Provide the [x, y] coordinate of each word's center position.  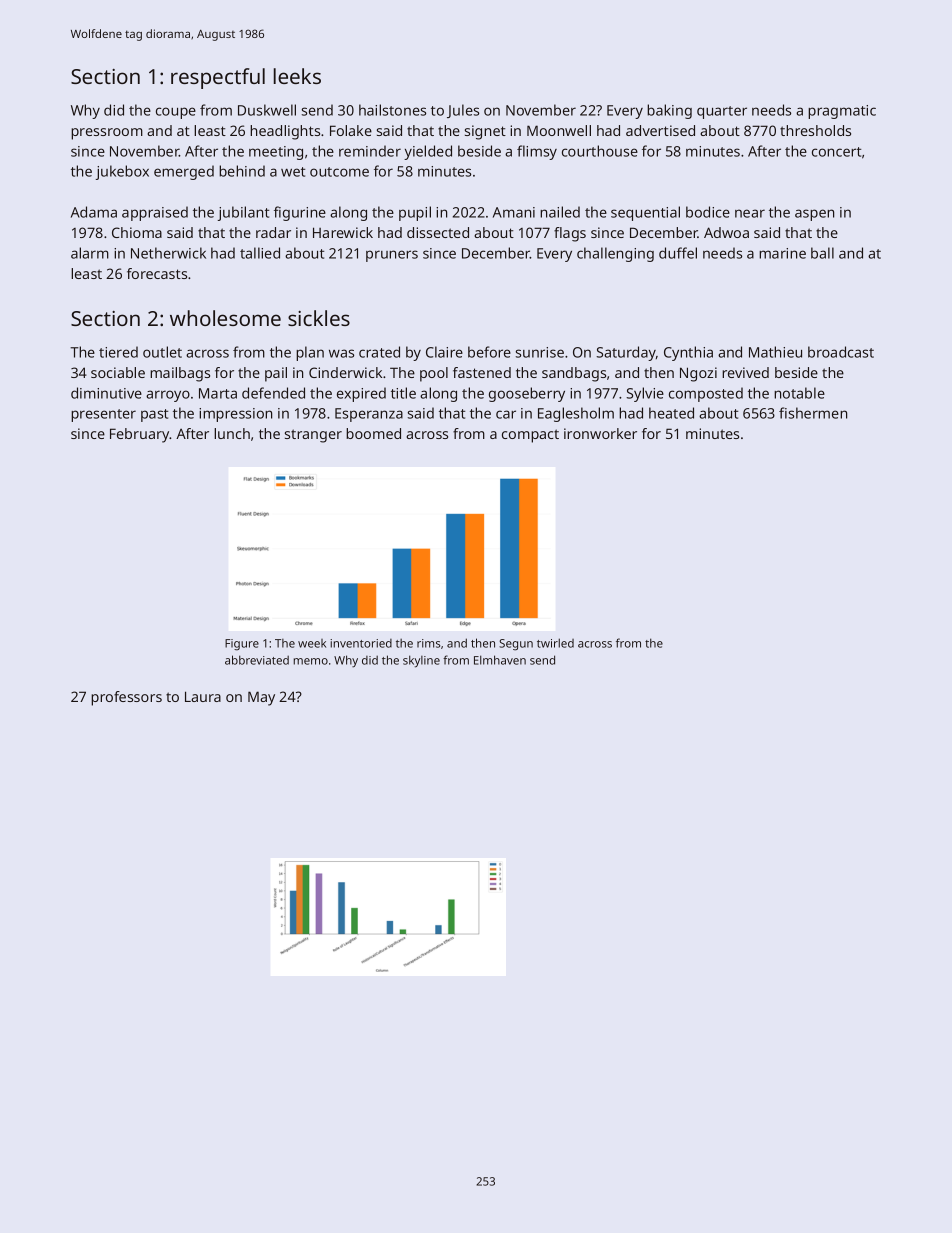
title [403, 393]
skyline [421, 661]
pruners [392, 256]
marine [782, 253]
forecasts [157, 273]
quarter [722, 112]
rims [429, 643]
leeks [297, 76]
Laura [203, 696]
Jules [463, 111]
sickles [319, 318]
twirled [555, 643]
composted [706, 394]
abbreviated [257, 660]
